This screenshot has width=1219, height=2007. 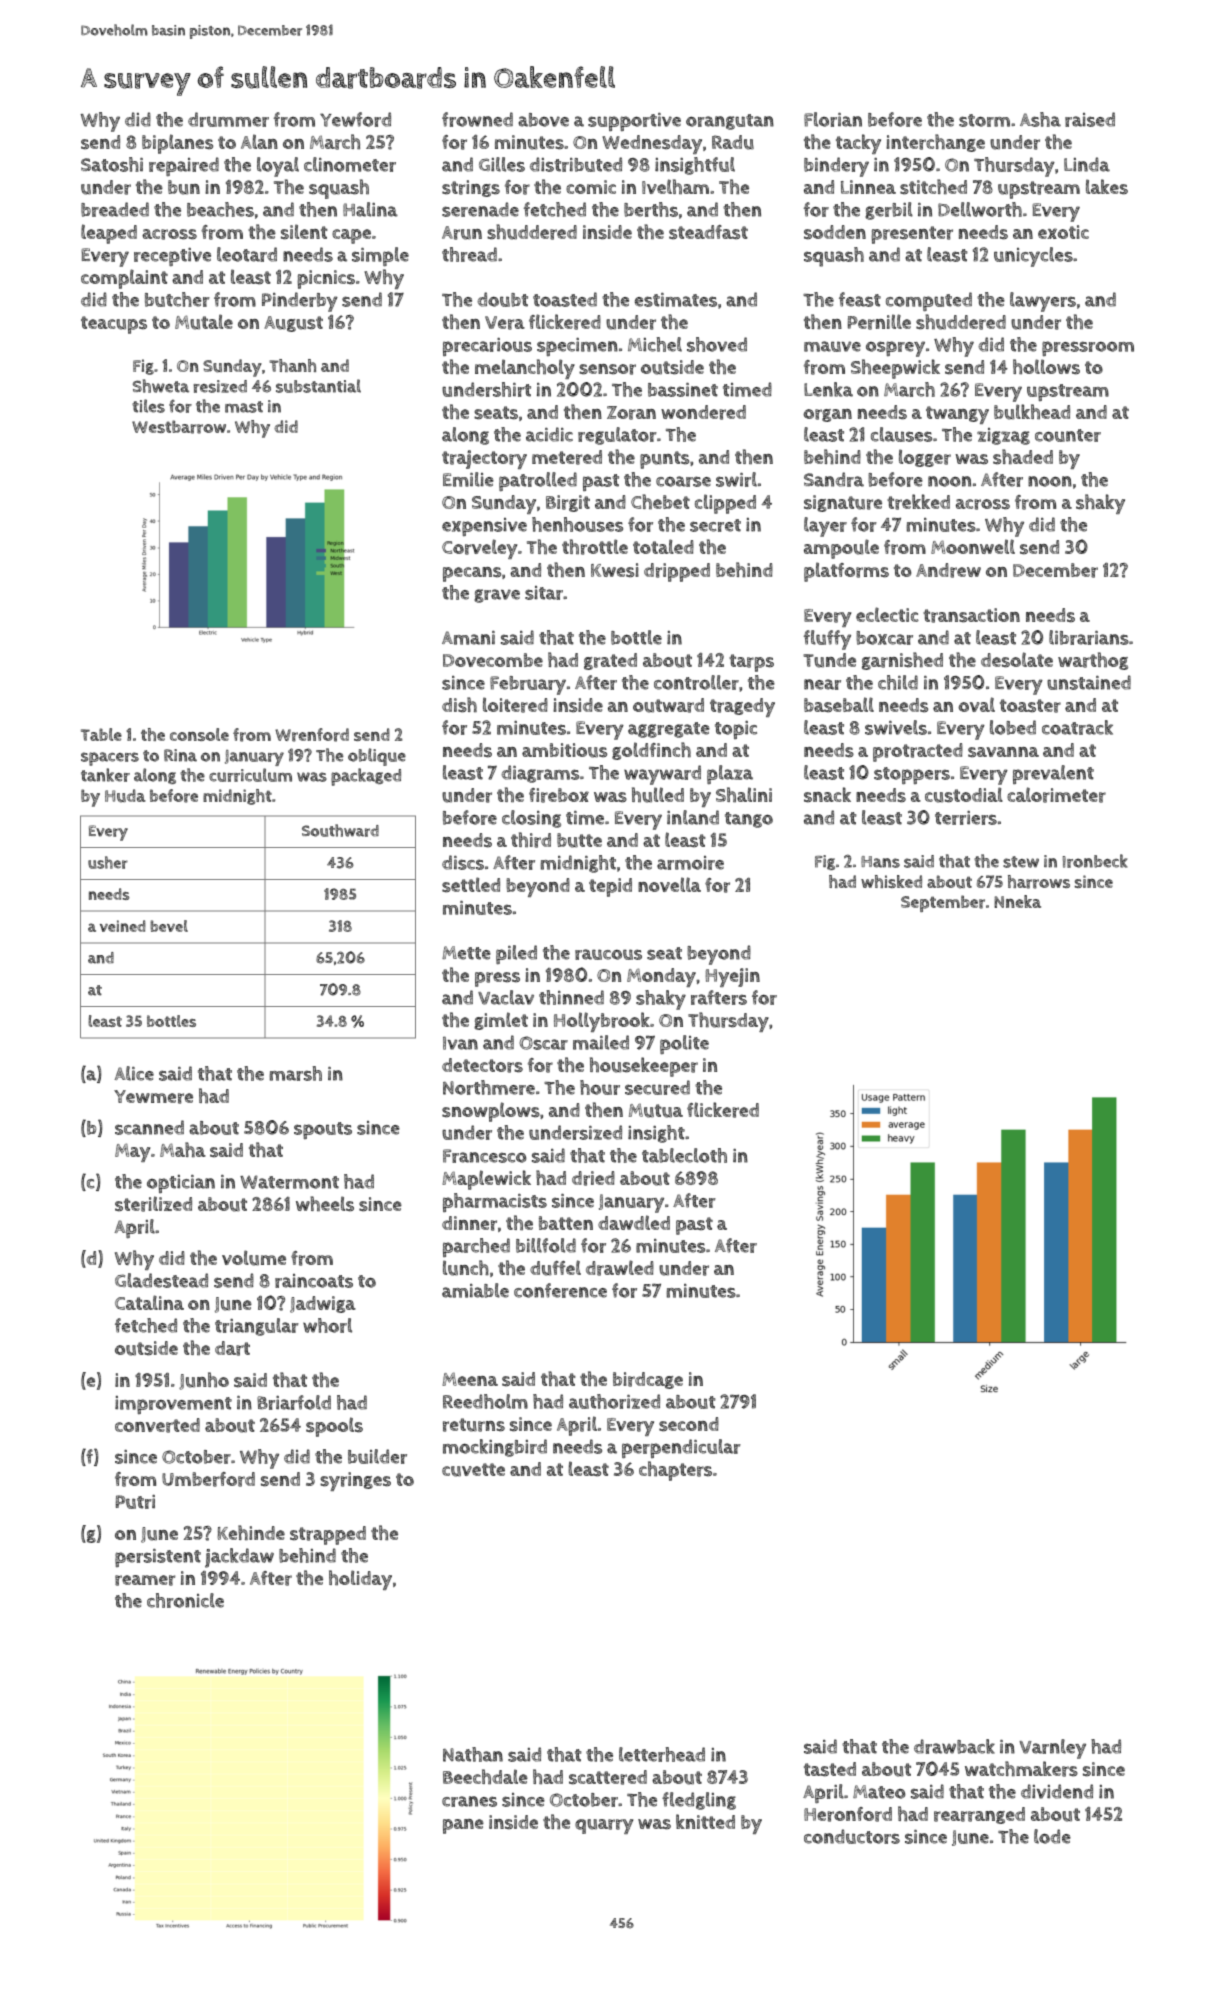 What do you see at coordinates (295, 1073) in the screenshot?
I see `marsh` at bounding box center [295, 1073].
